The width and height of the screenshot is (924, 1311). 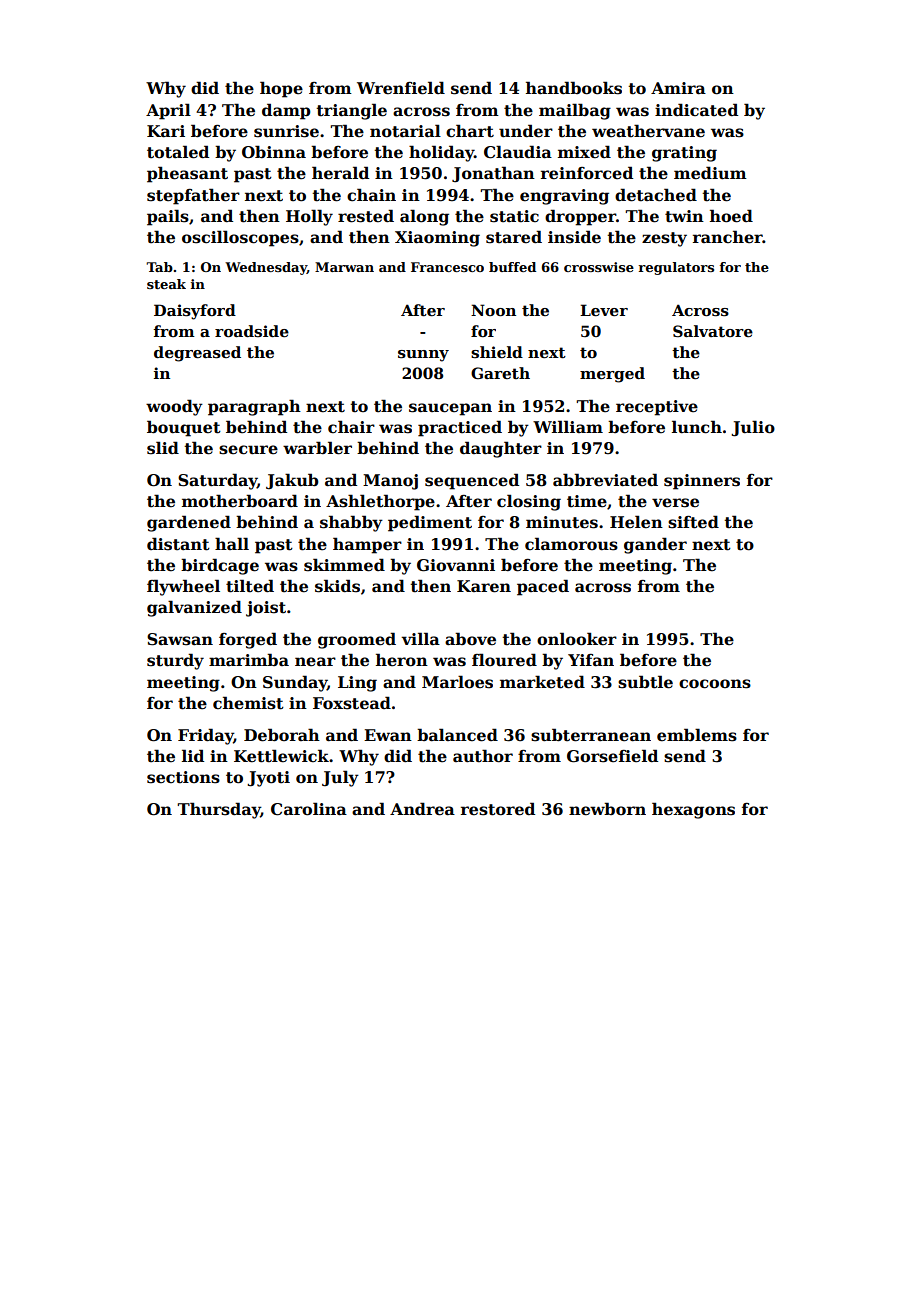 What do you see at coordinates (713, 331) in the screenshot?
I see `Salvatore` at bounding box center [713, 331].
